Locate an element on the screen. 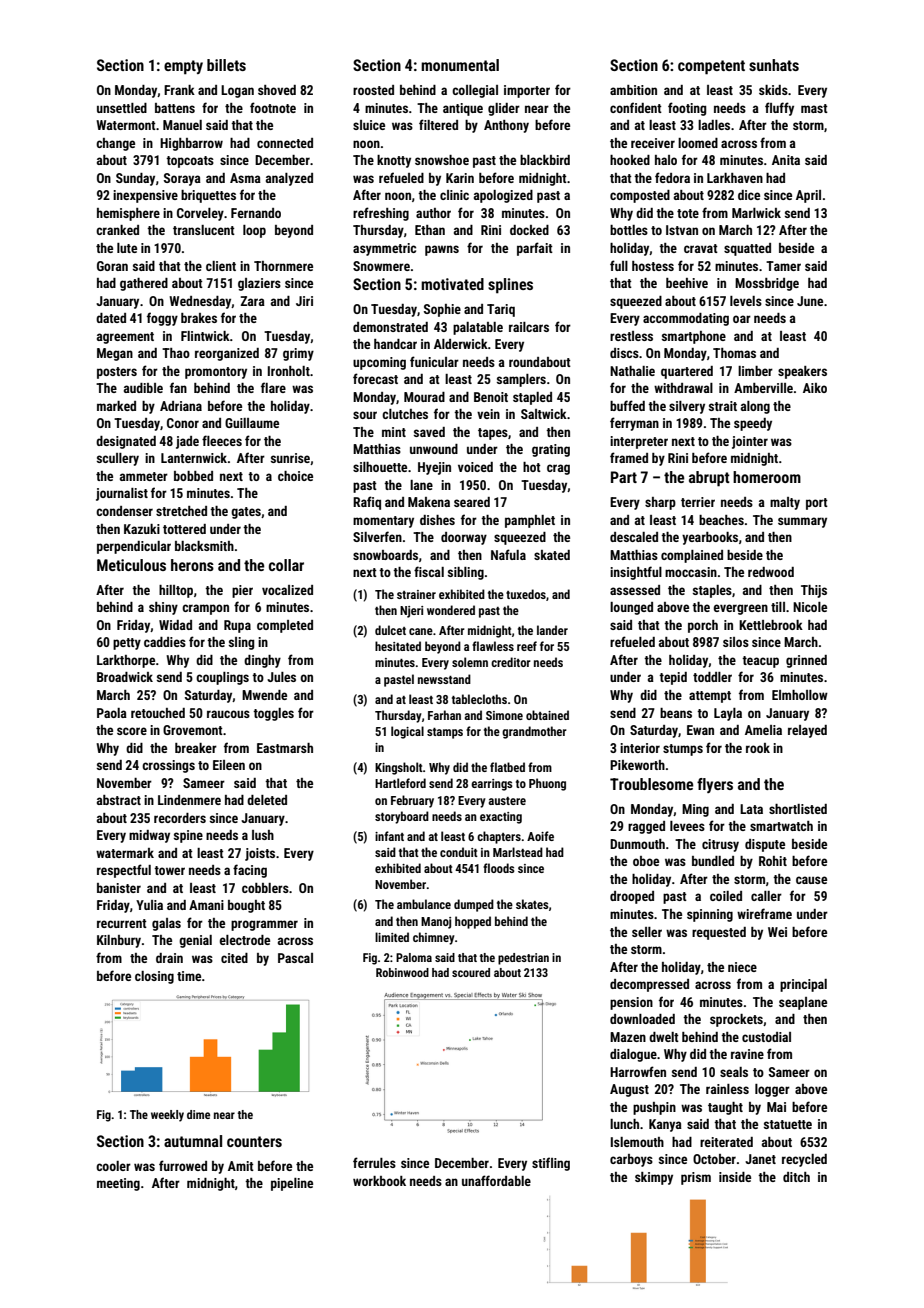  pawns is located at coordinates (442, 250).
